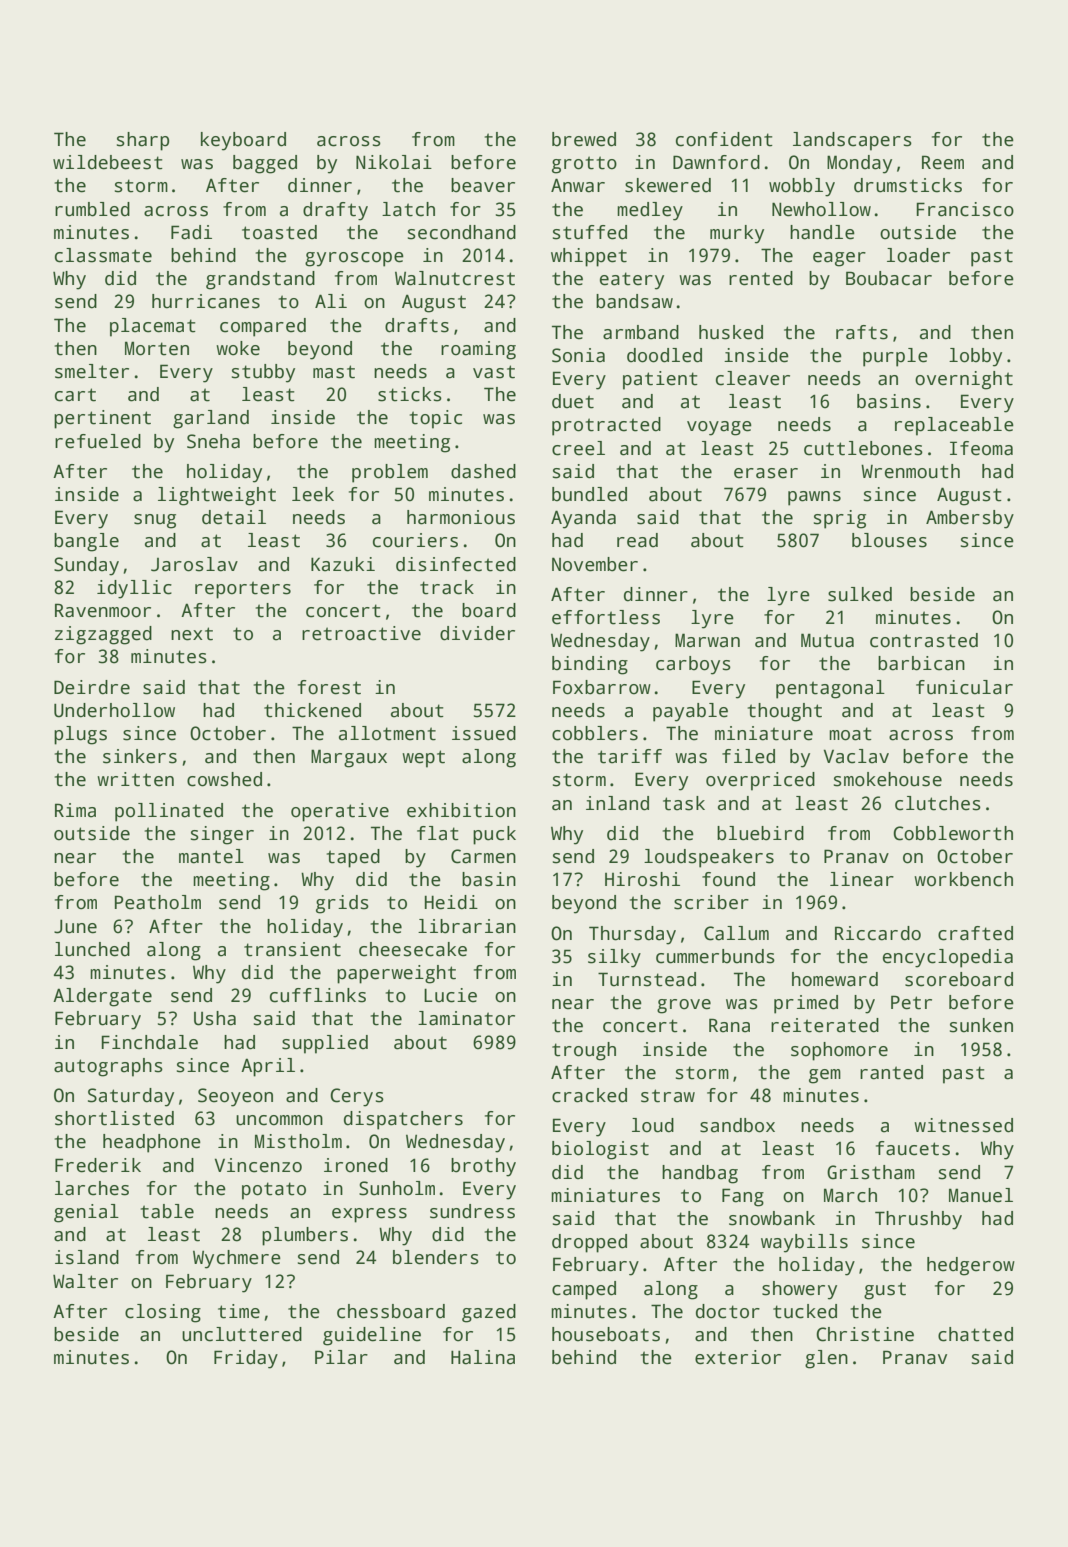  What do you see at coordinates (341, 1357) in the screenshot?
I see `Pilar` at bounding box center [341, 1357].
